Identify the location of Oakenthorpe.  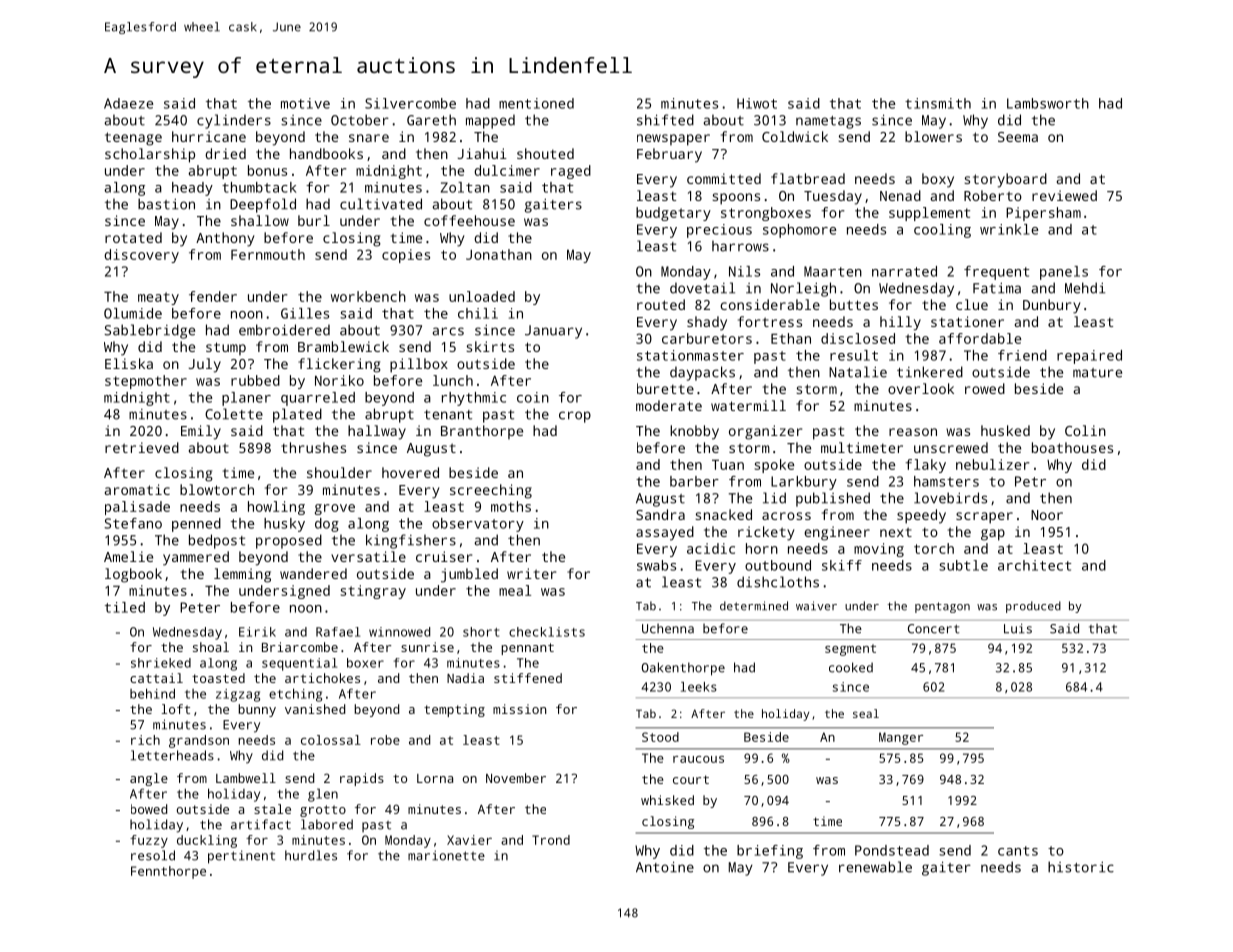
(683, 669).
